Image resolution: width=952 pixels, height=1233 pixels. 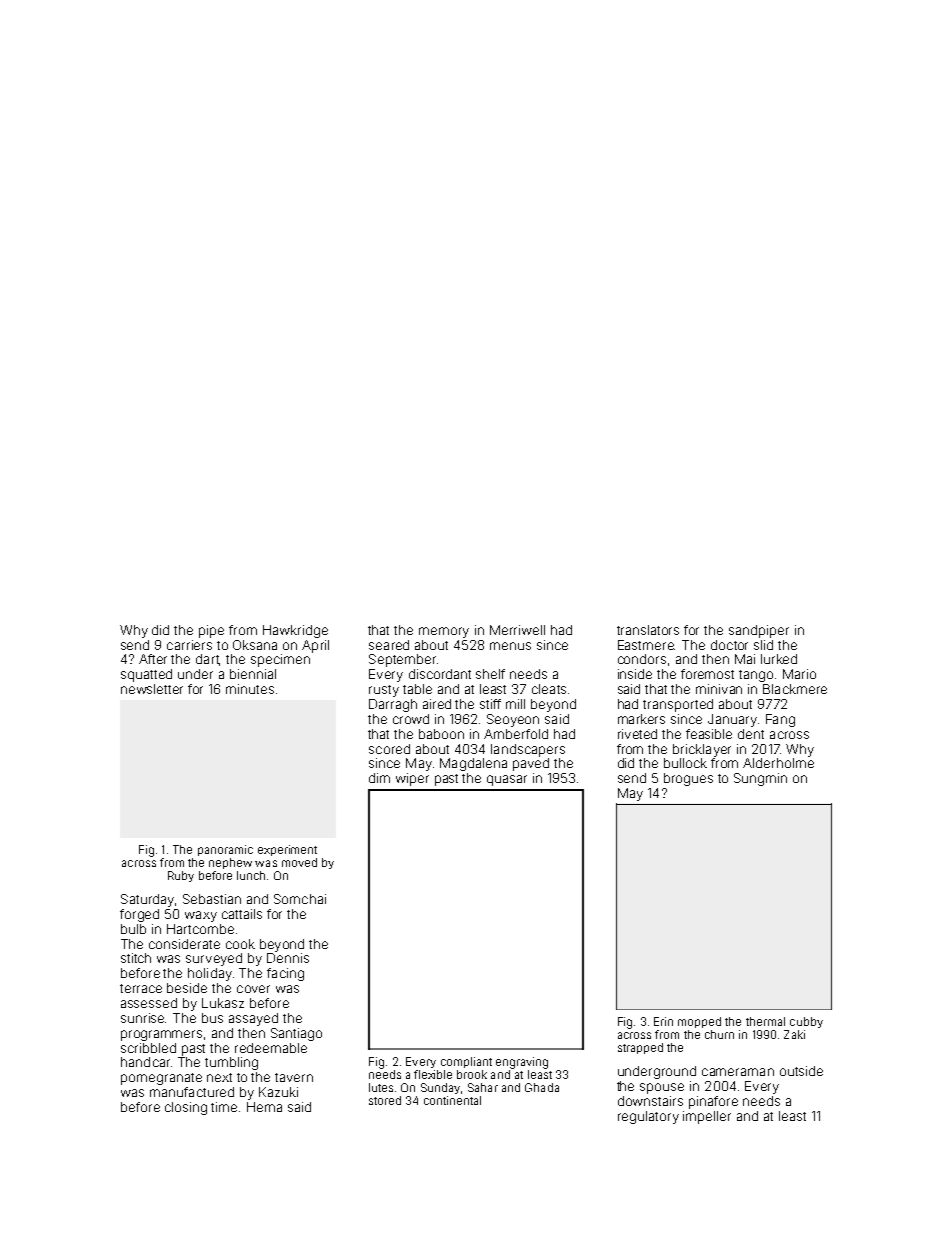 I want to click on experiment, so click(x=287, y=850).
